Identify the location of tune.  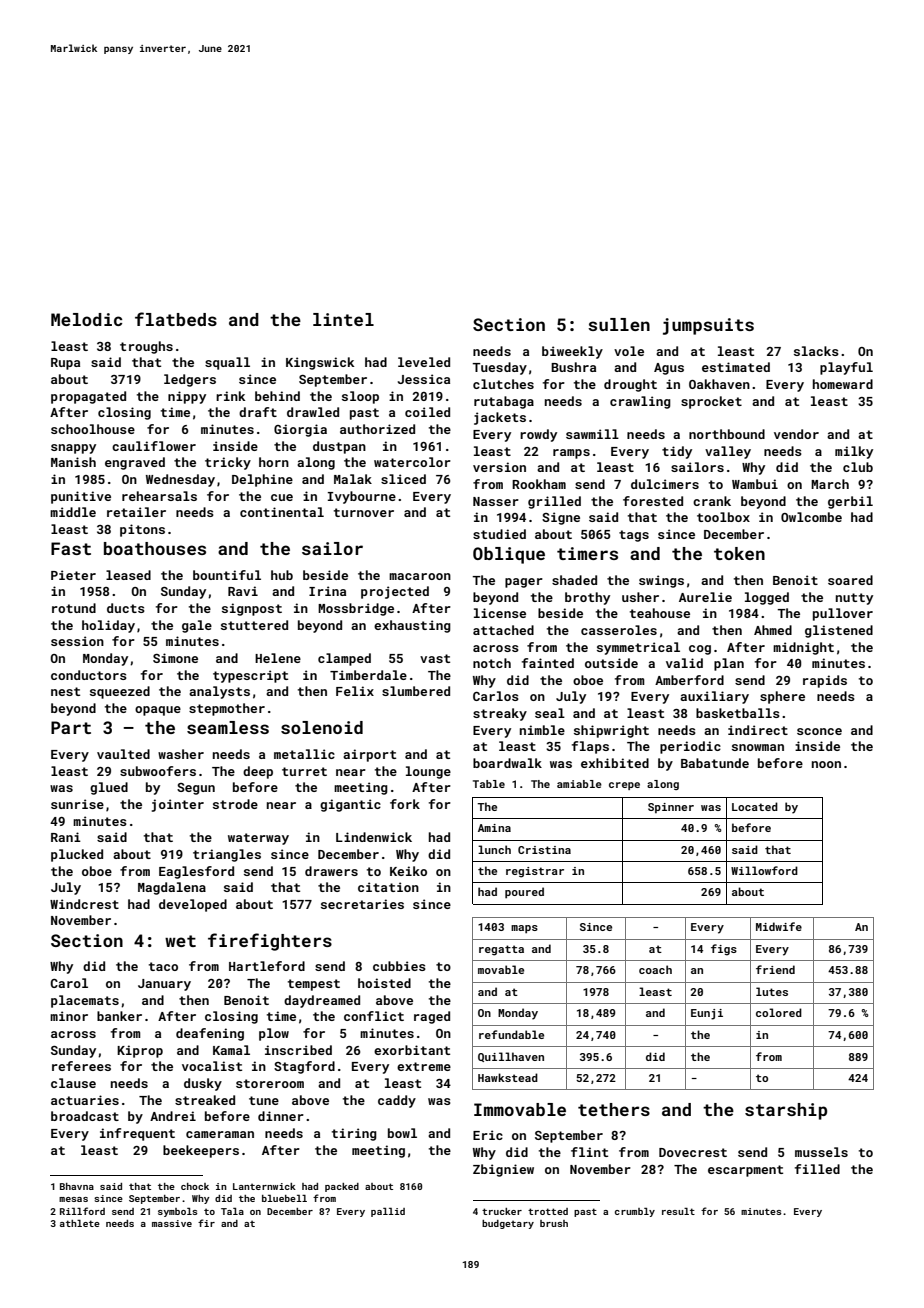
(264, 1100).
